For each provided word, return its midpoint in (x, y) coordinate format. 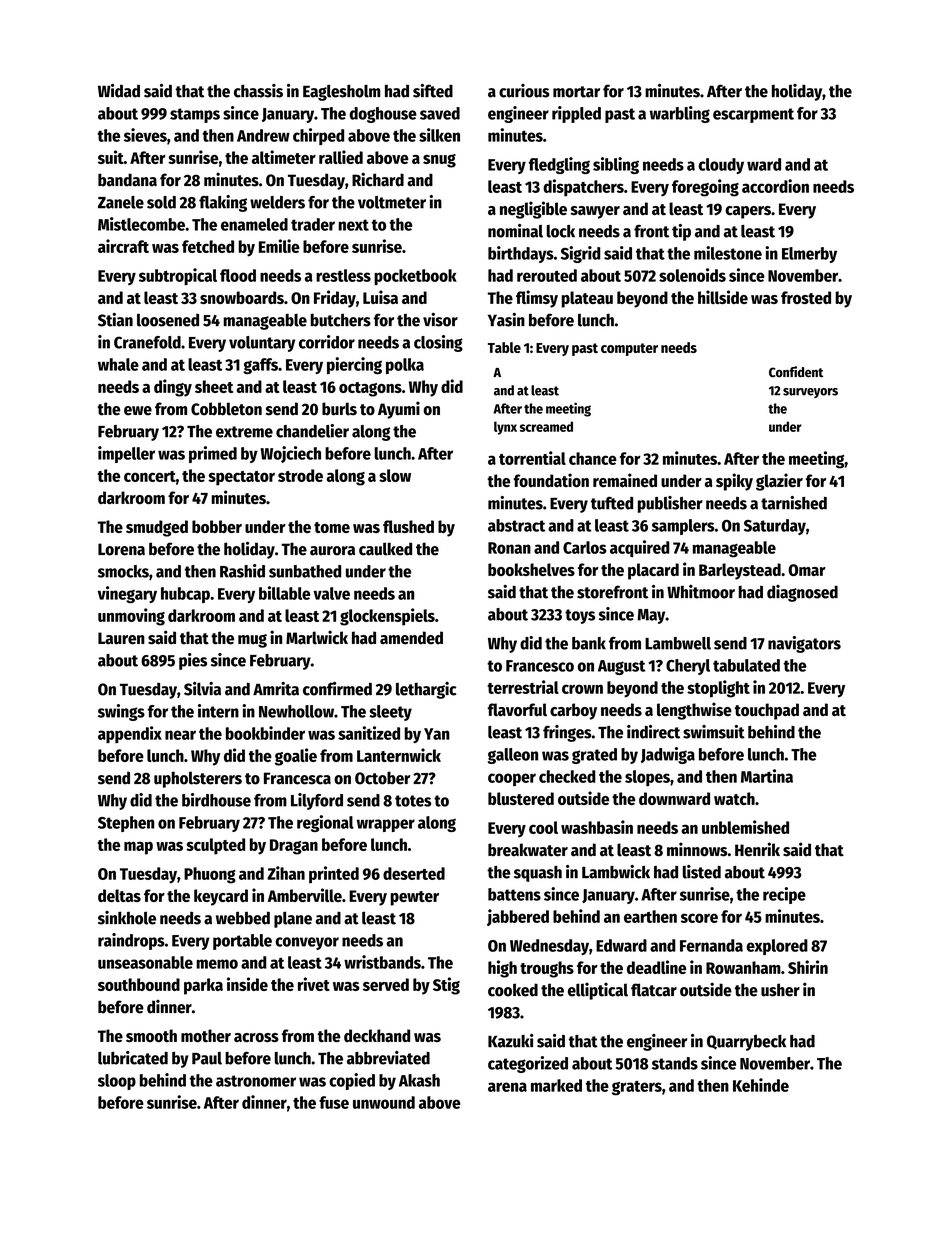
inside (247, 984)
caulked (385, 549)
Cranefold (147, 342)
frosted (806, 297)
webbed (243, 918)
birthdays (521, 254)
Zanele (121, 202)
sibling (616, 165)
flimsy (537, 299)
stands (675, 1063)
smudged (157, 528)
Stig (446, 986)
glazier (779, 482)
